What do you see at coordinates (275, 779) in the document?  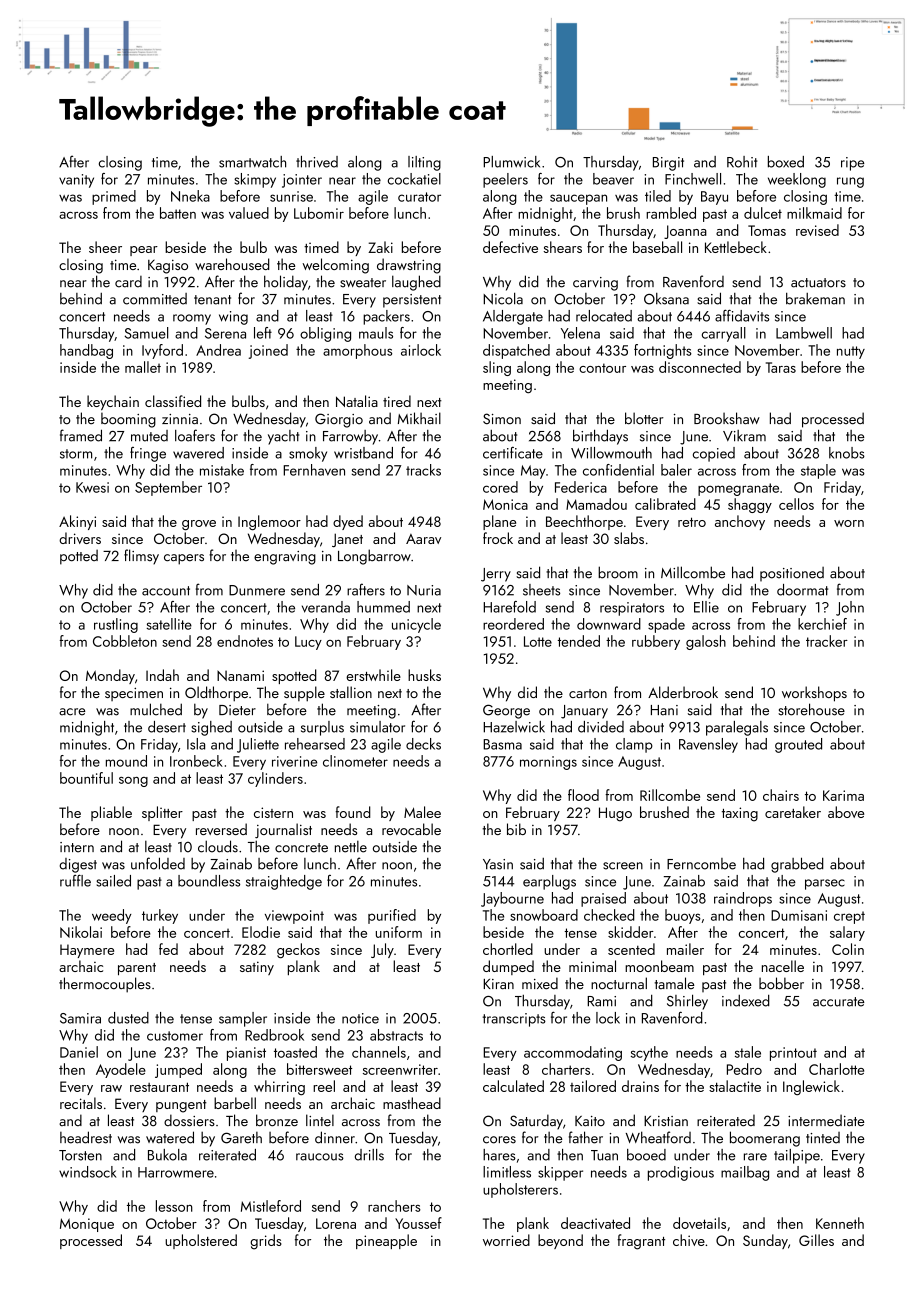 I see `cylinders` at bounding box center [275, 779].
